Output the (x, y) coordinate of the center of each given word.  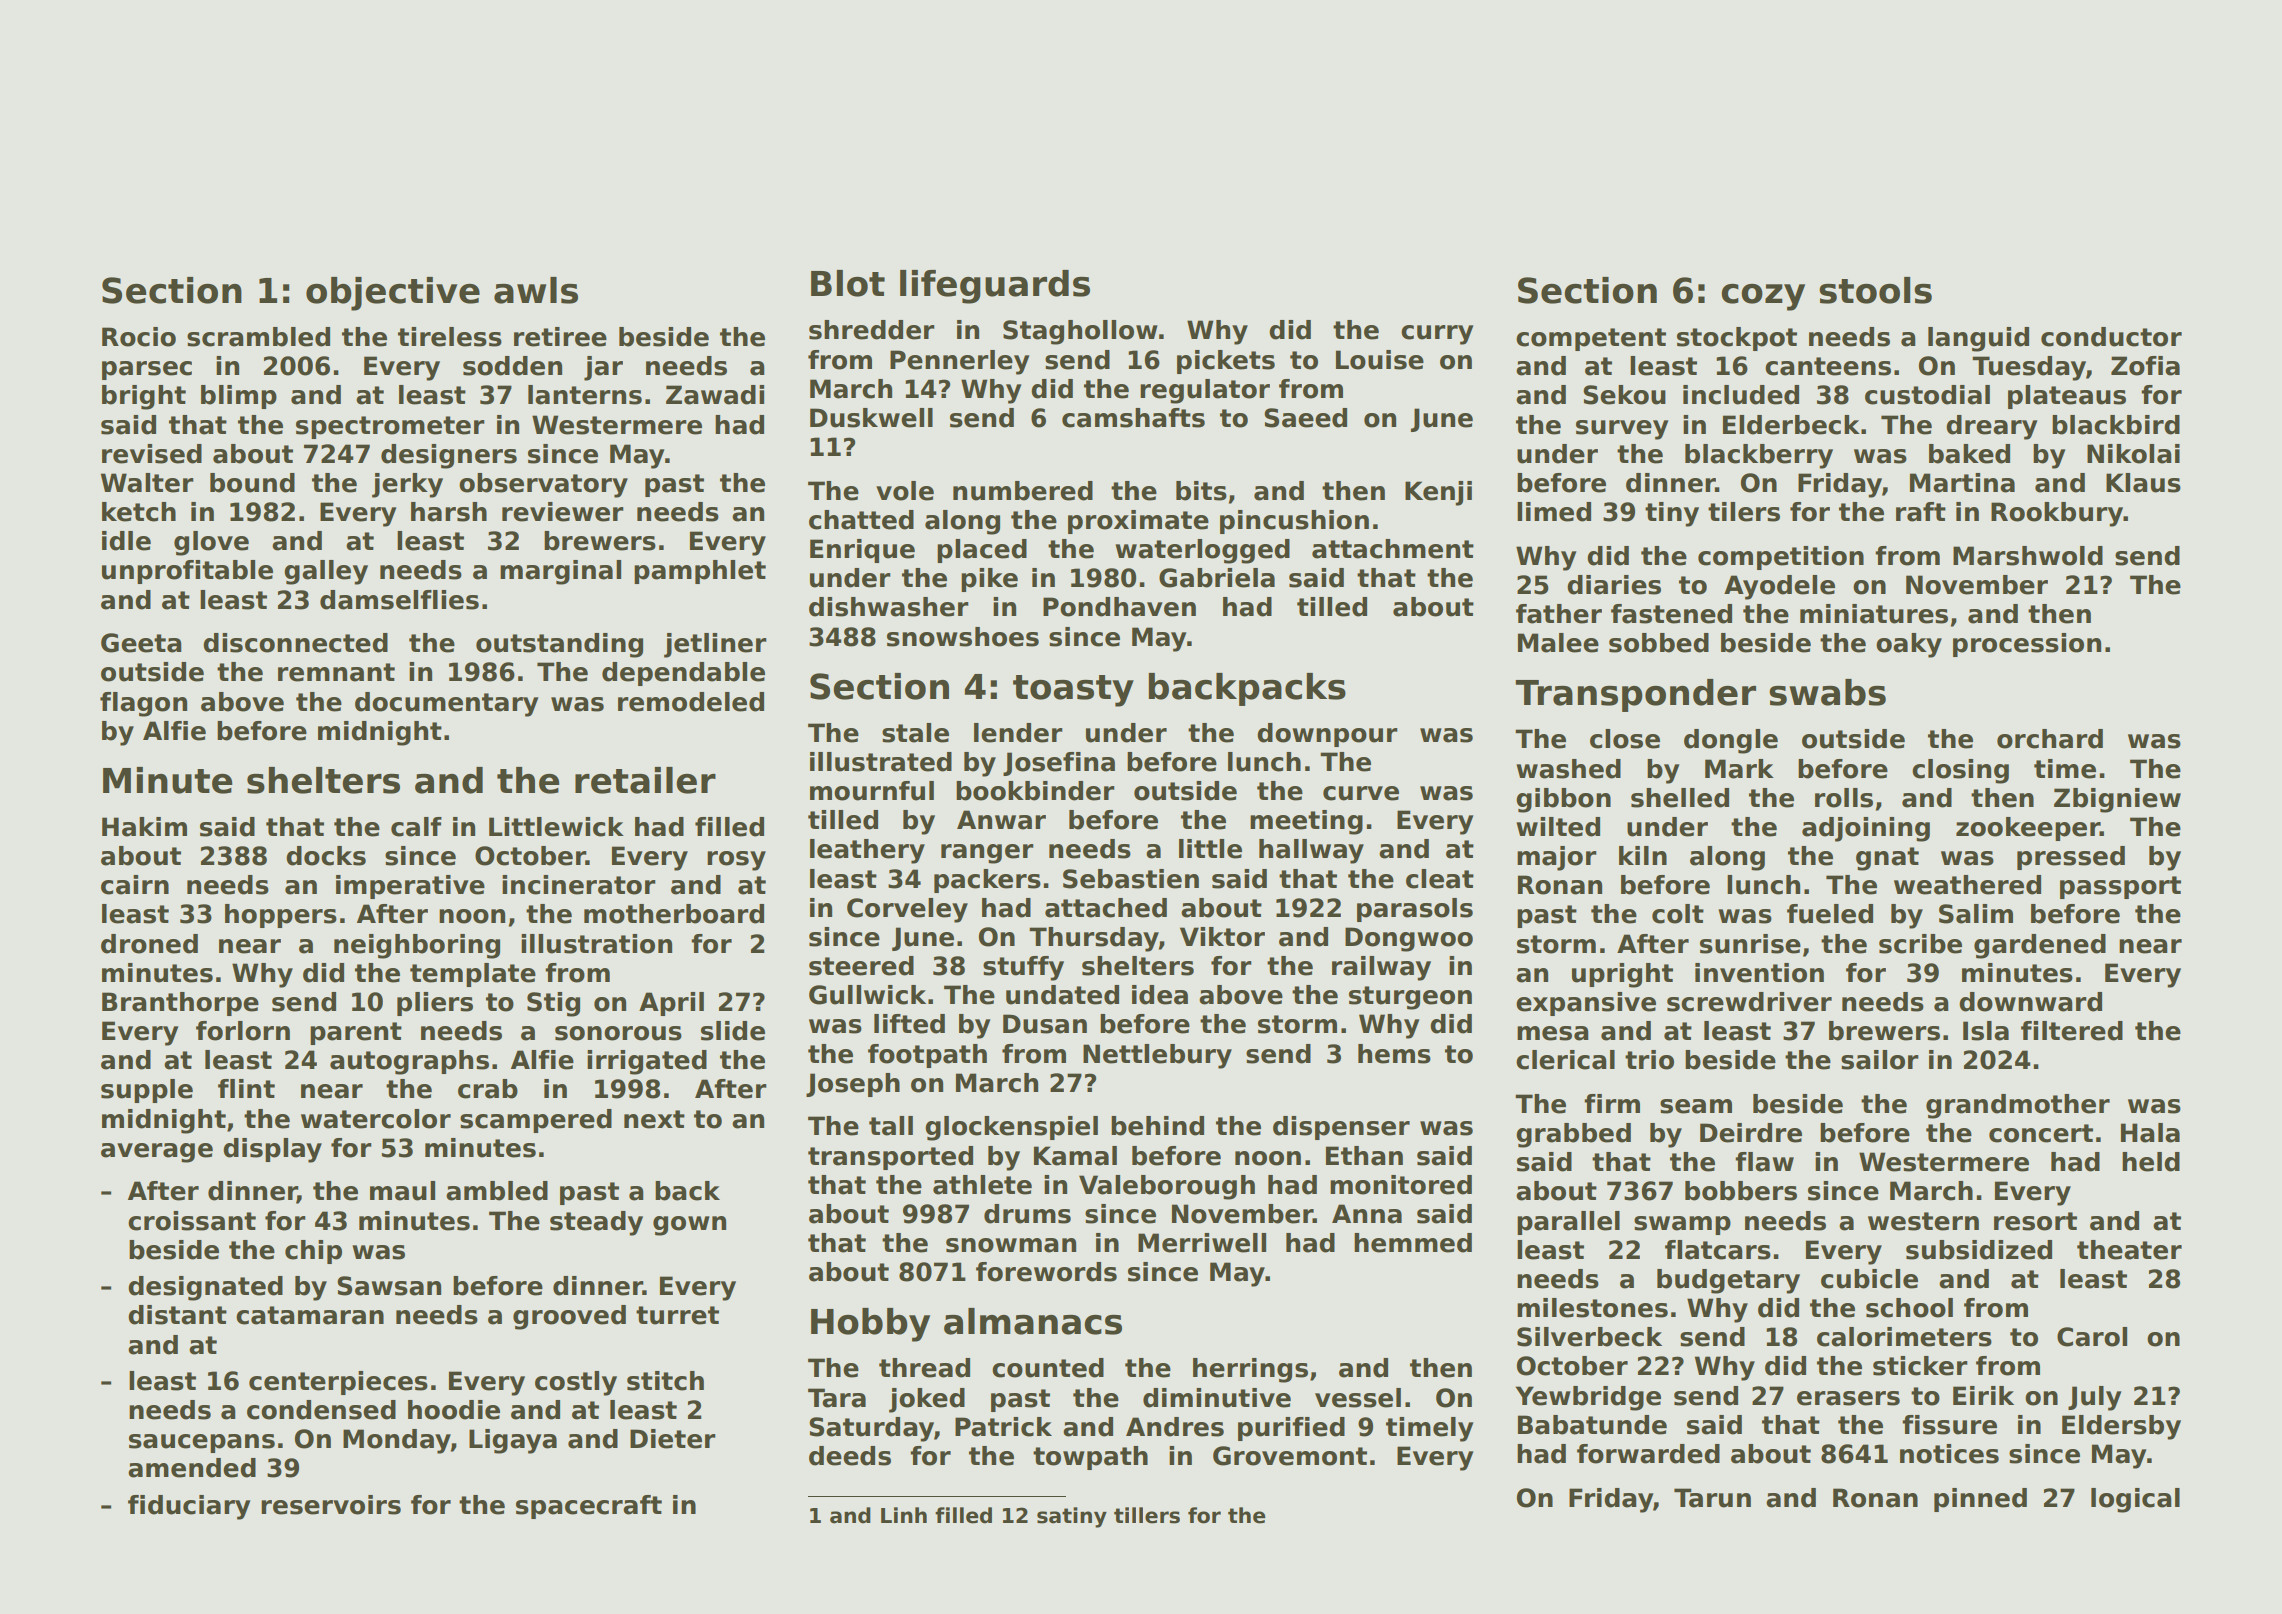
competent (1591, 339)
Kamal (1075, 1156)
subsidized (1979, 1250)
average (157, 1153)
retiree (560, 337)
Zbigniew (2117, 800)
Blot (848, 283)
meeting (1306, 822)
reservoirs (331, 1505)
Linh (904, 1515)
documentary (446, 704)
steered (861, 966)
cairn (135, 885)
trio (1649, 1060)
